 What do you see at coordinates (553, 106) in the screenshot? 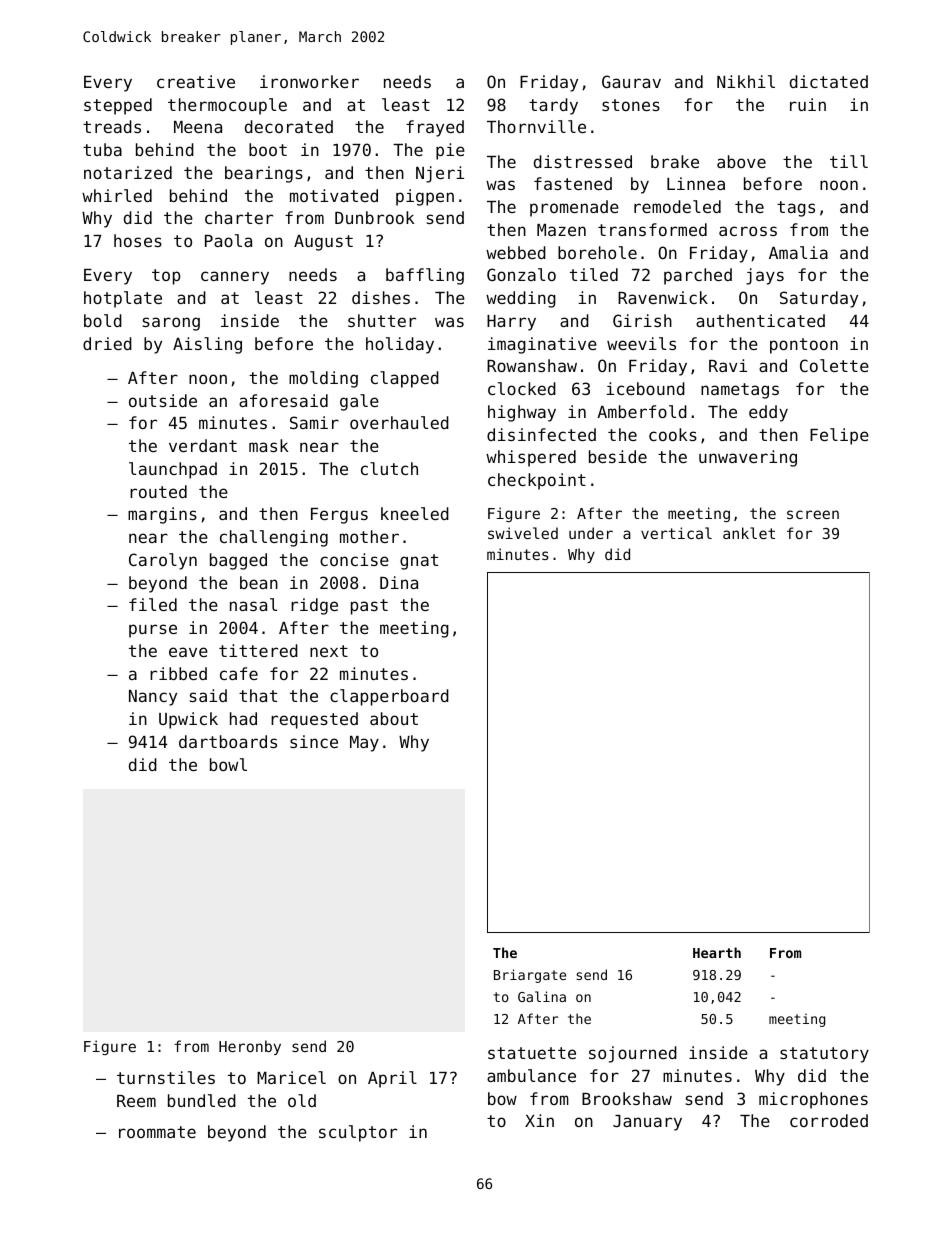
I see `tardy` at bounding box center [553, 106].
